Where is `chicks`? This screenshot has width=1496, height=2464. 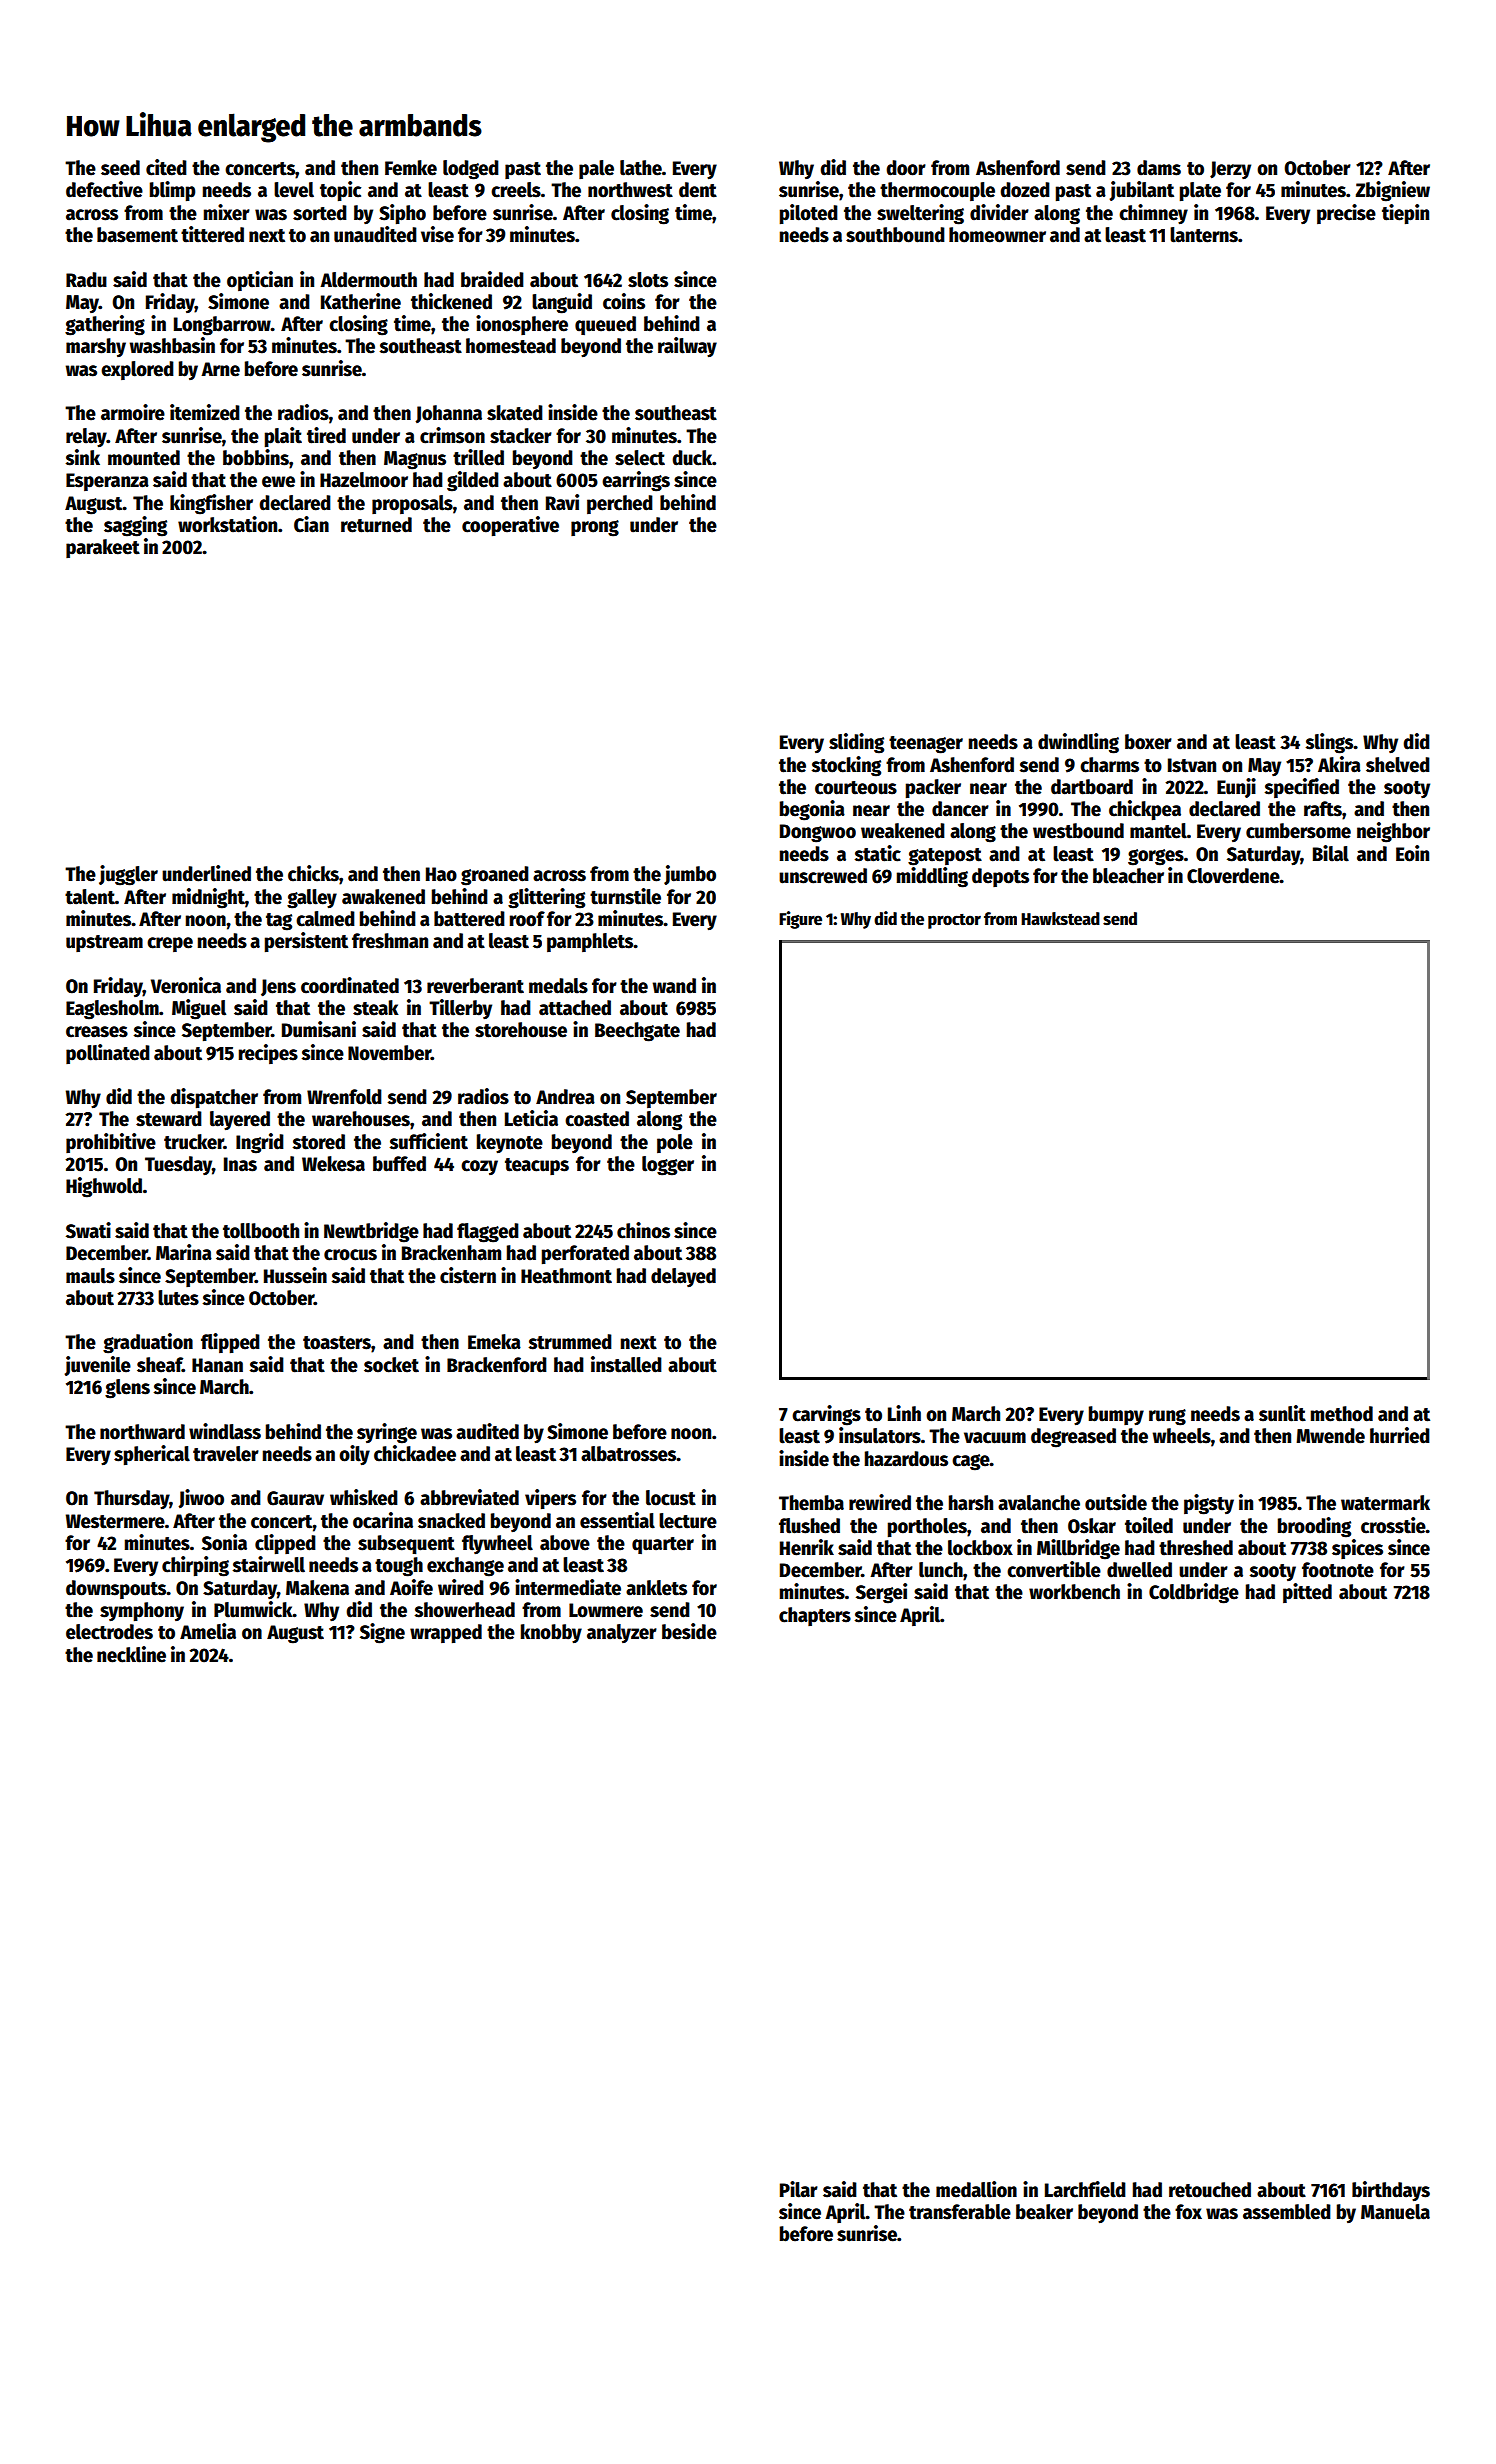 chicks is located at coordinates (313, 873).
